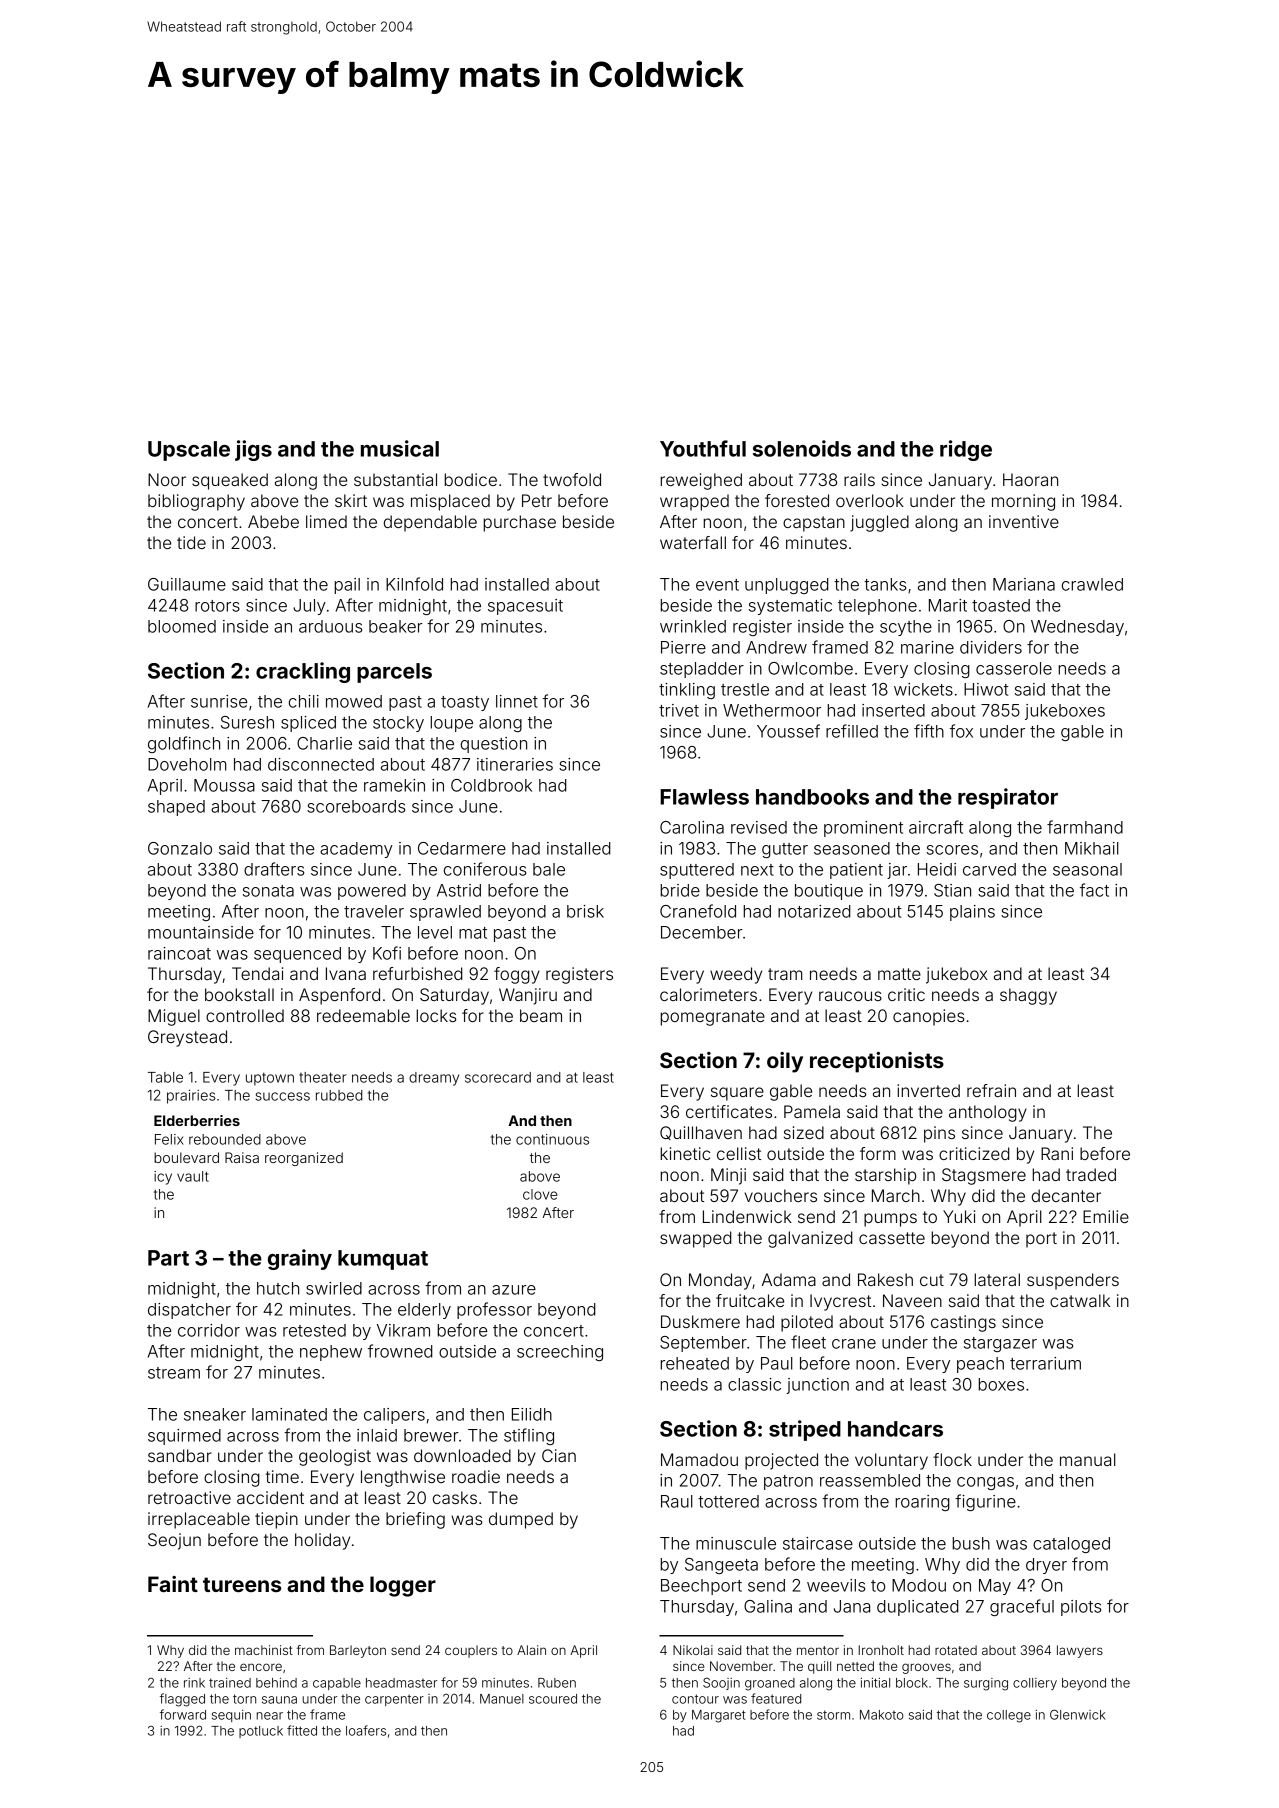 The width and height of the document is (1279, 1808). Describe the element at coordinates (182, 626) in the document. I see `bloomed` at that location.
